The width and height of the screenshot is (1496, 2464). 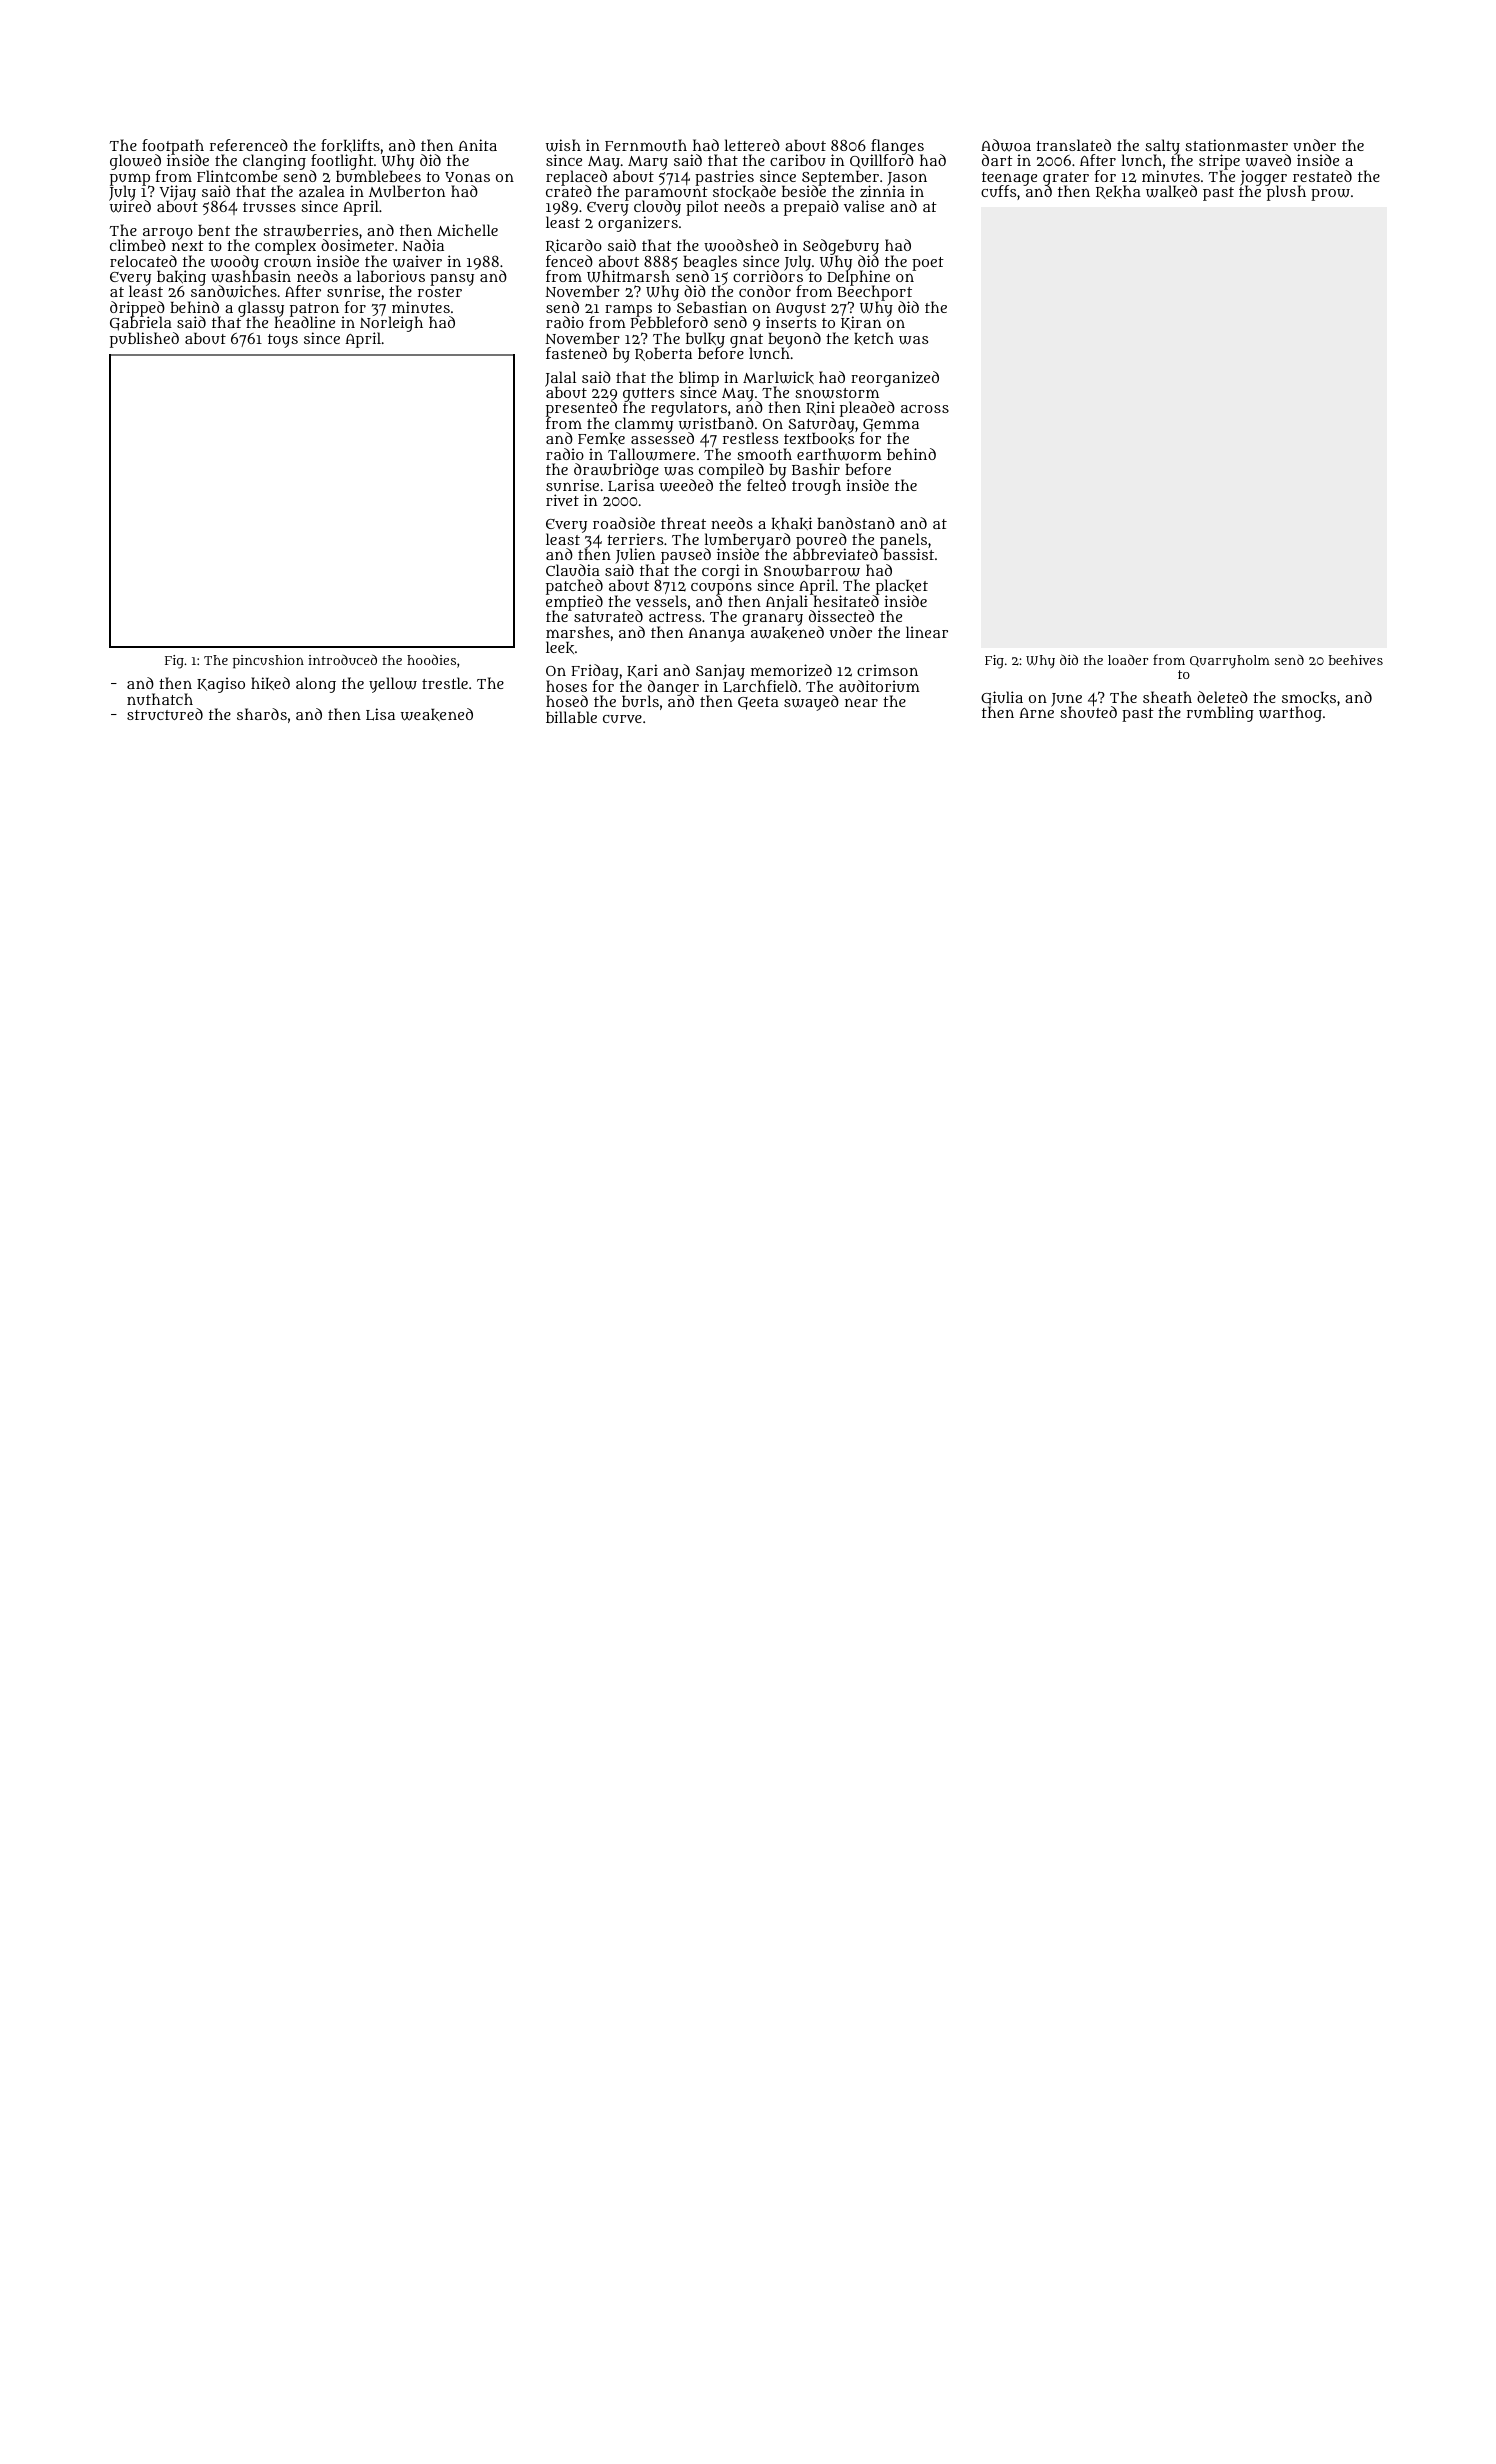 What do you see at coordinates (686, 556) in the screenshot?
I see `paused` at bounding box center [686, 556].
